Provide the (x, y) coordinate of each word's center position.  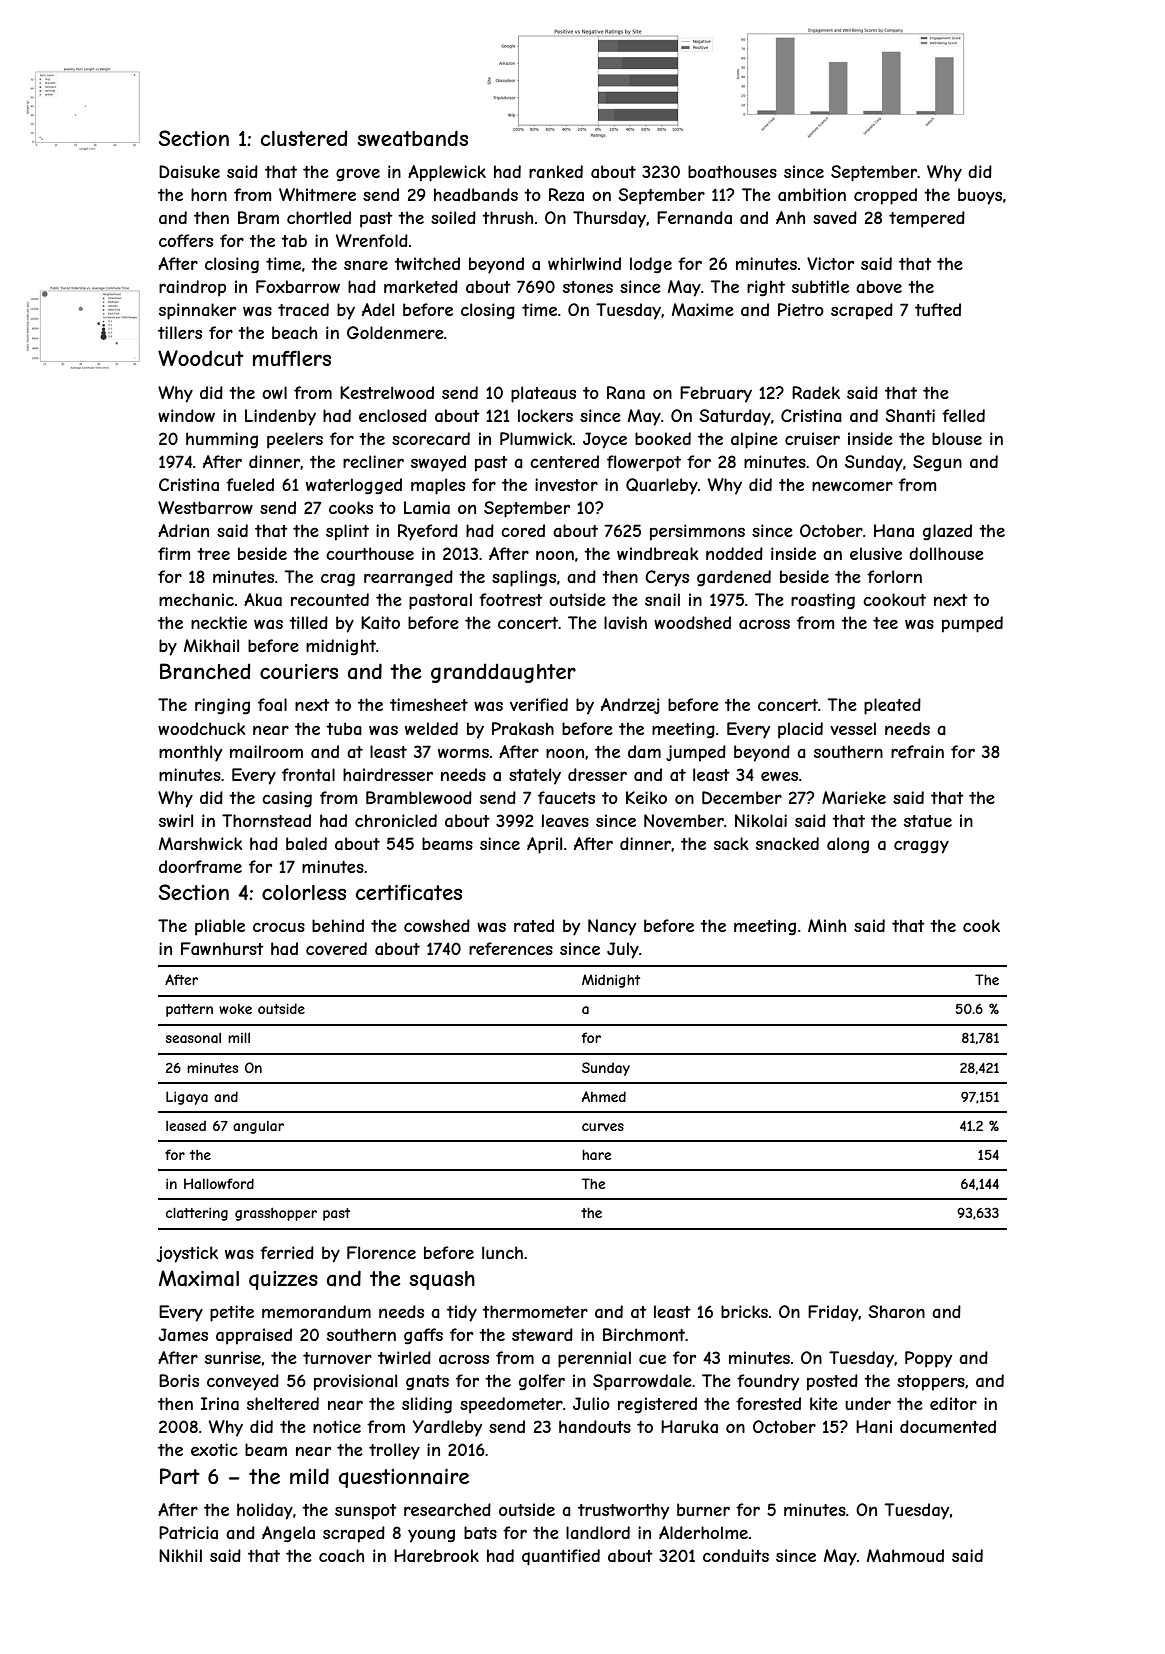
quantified (561, 1557)
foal (272, 704)
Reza (566, 194)
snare (366, 265)
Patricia (188, 1532)
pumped (972, 624)
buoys (980, 196)
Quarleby (662, 486)
